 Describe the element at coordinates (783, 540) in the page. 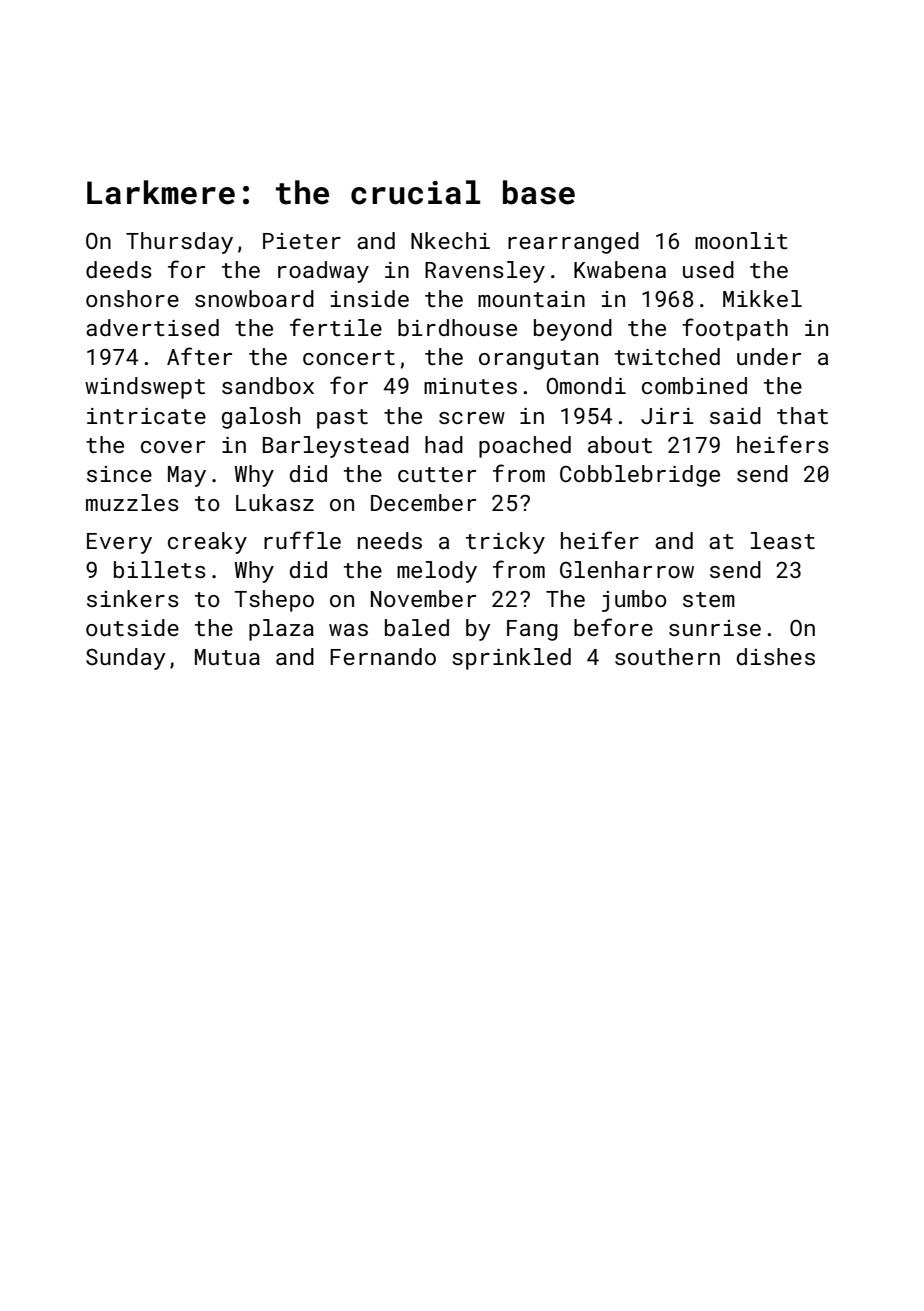

I see `least` at that location.
